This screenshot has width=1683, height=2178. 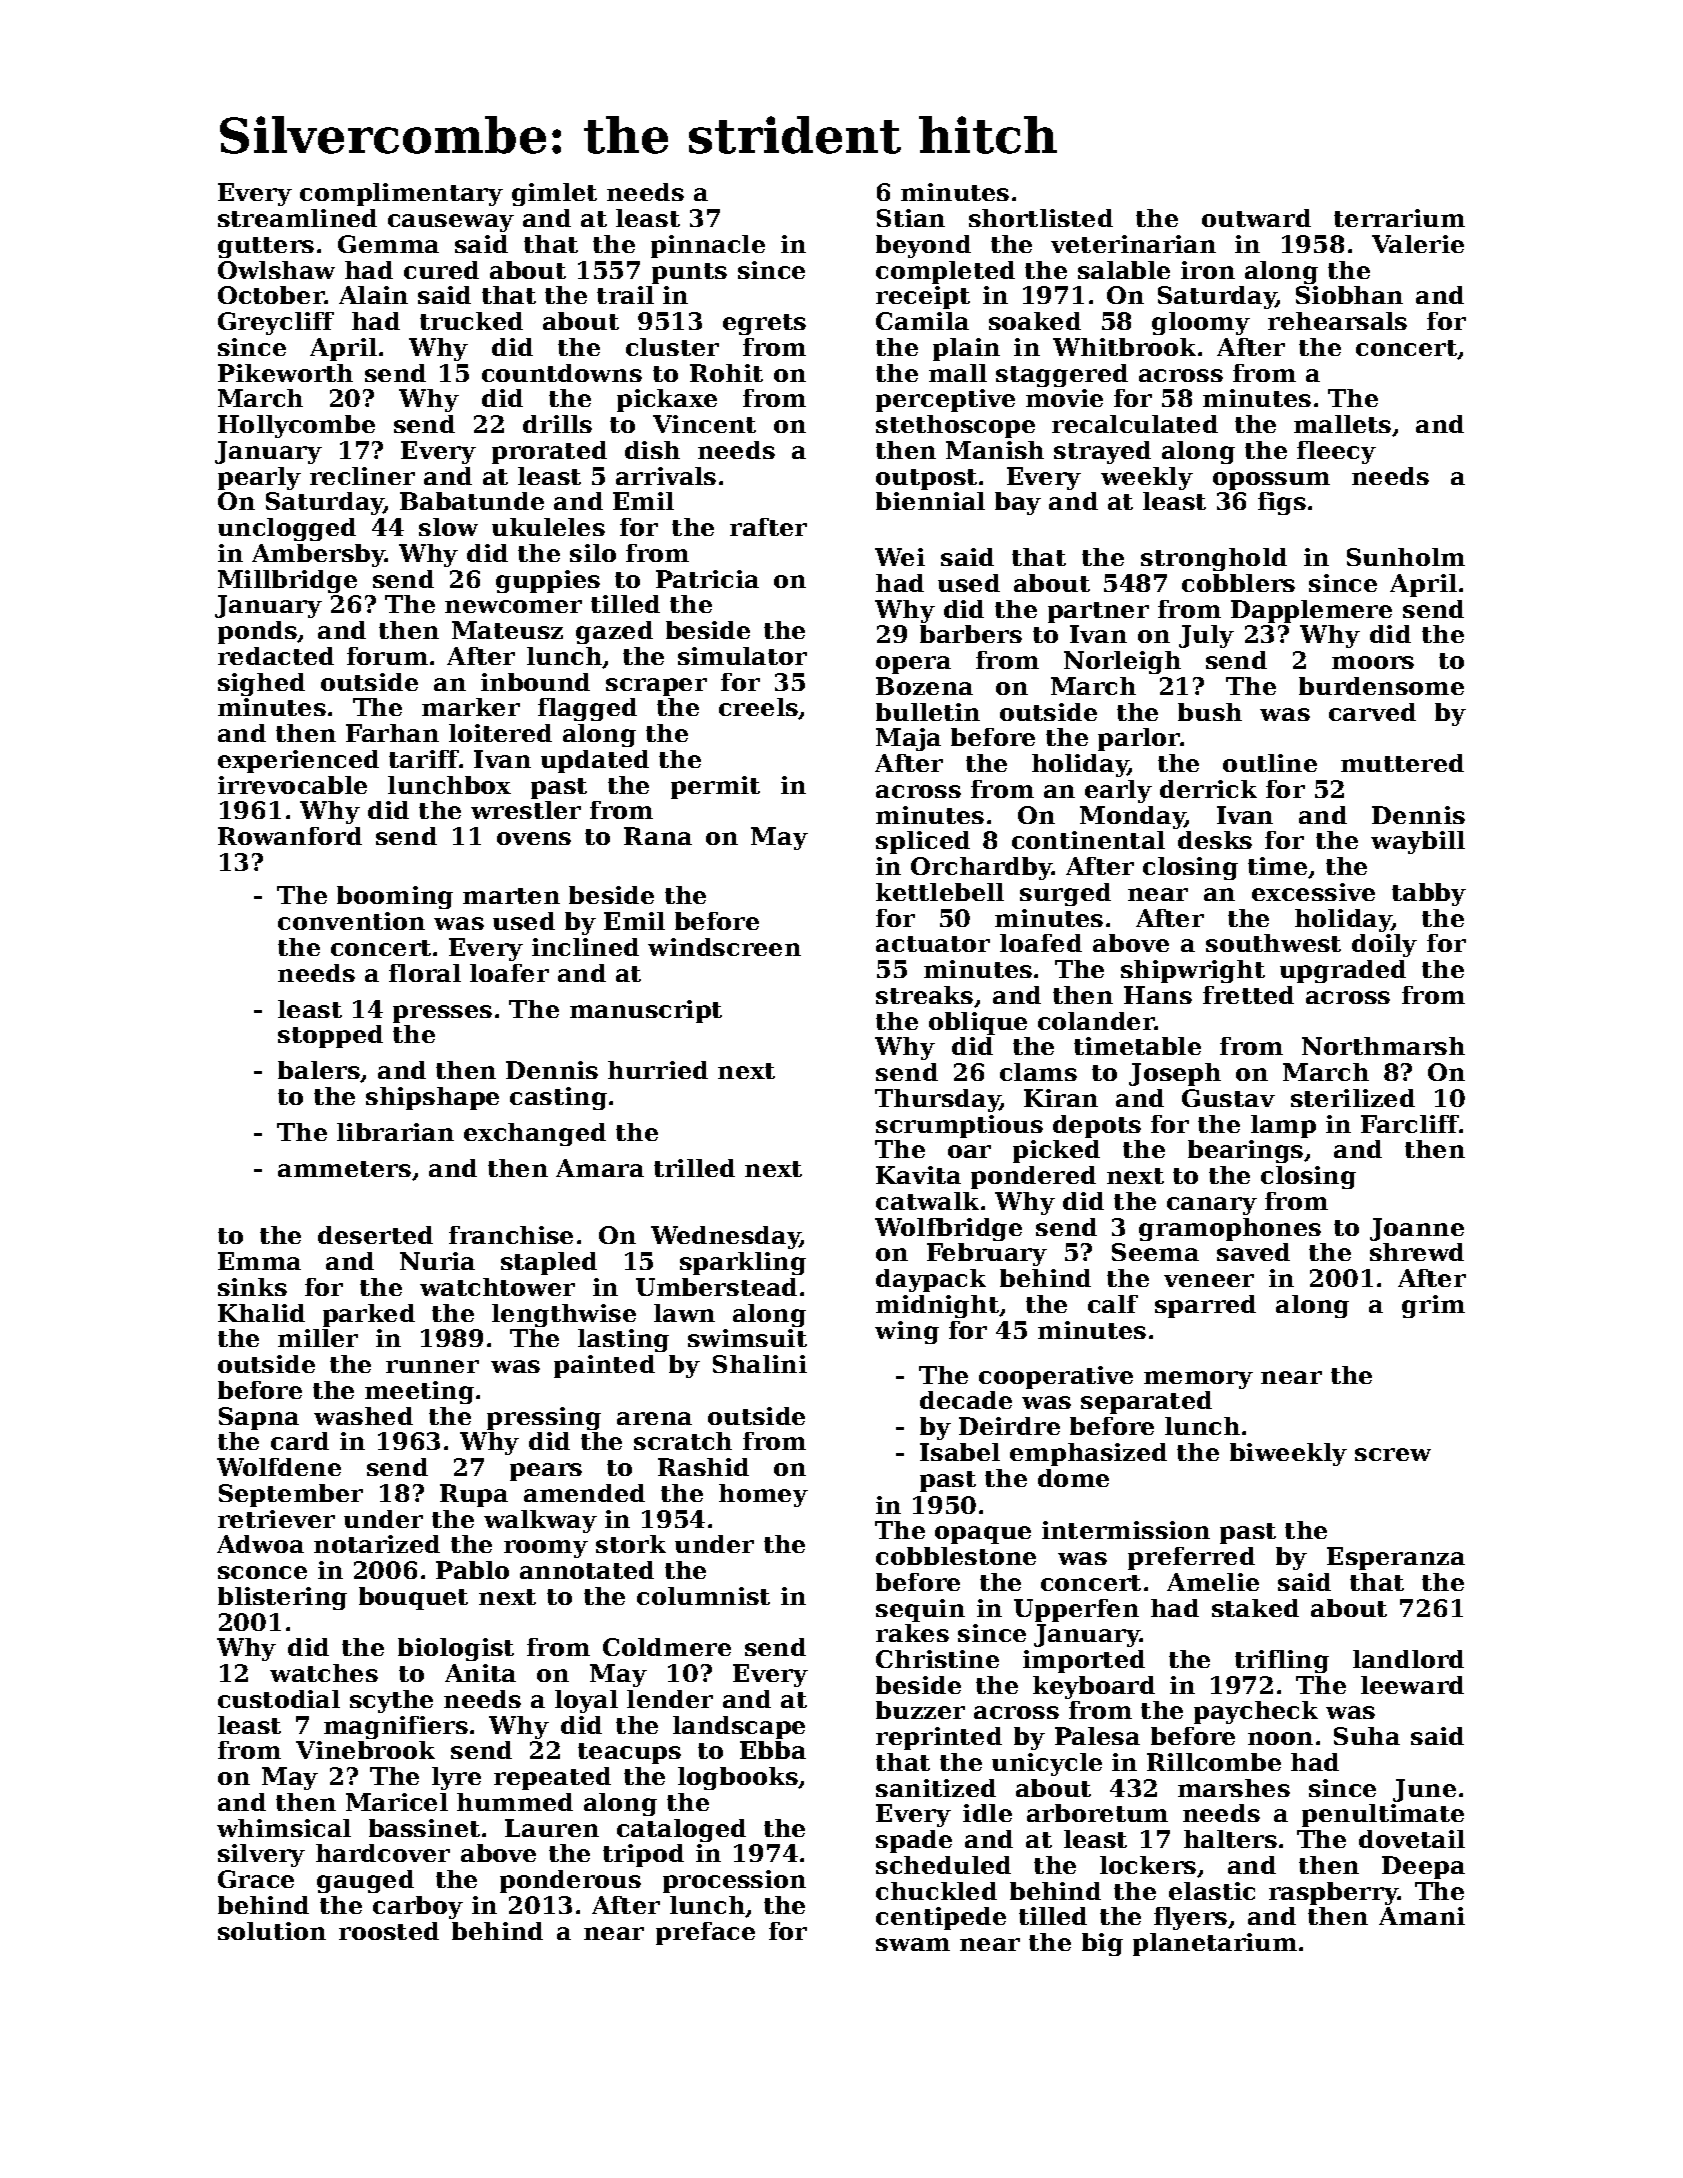 What do you see at coordinates (1253, 1252) in the screenshot?
I see `saved` at bounding box center [1253, 1252].
